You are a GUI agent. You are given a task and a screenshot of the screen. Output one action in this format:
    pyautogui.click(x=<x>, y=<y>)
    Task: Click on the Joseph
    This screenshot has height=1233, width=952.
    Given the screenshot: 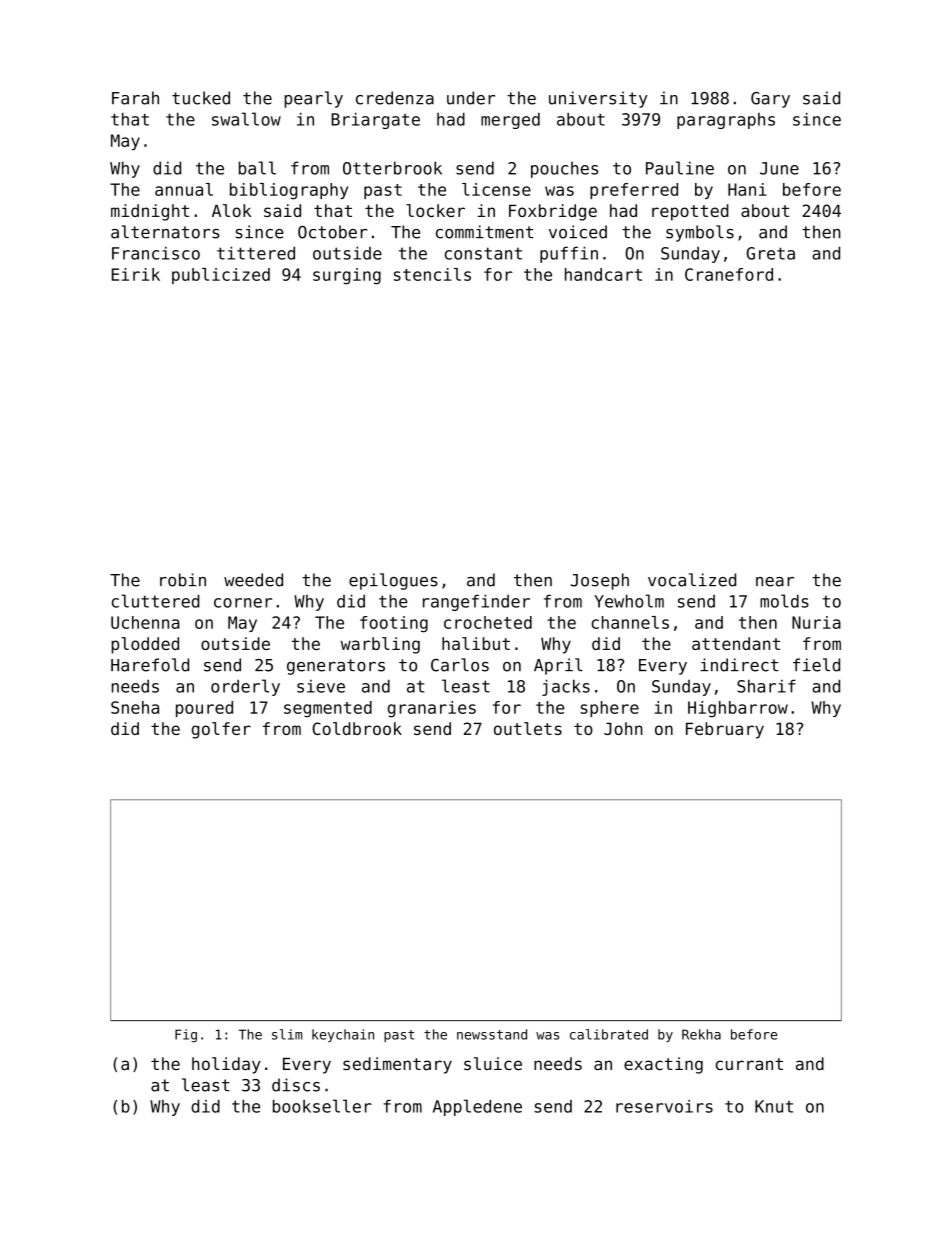 What is the action you would take?
    pyautogui.click(x=600, y=581)
